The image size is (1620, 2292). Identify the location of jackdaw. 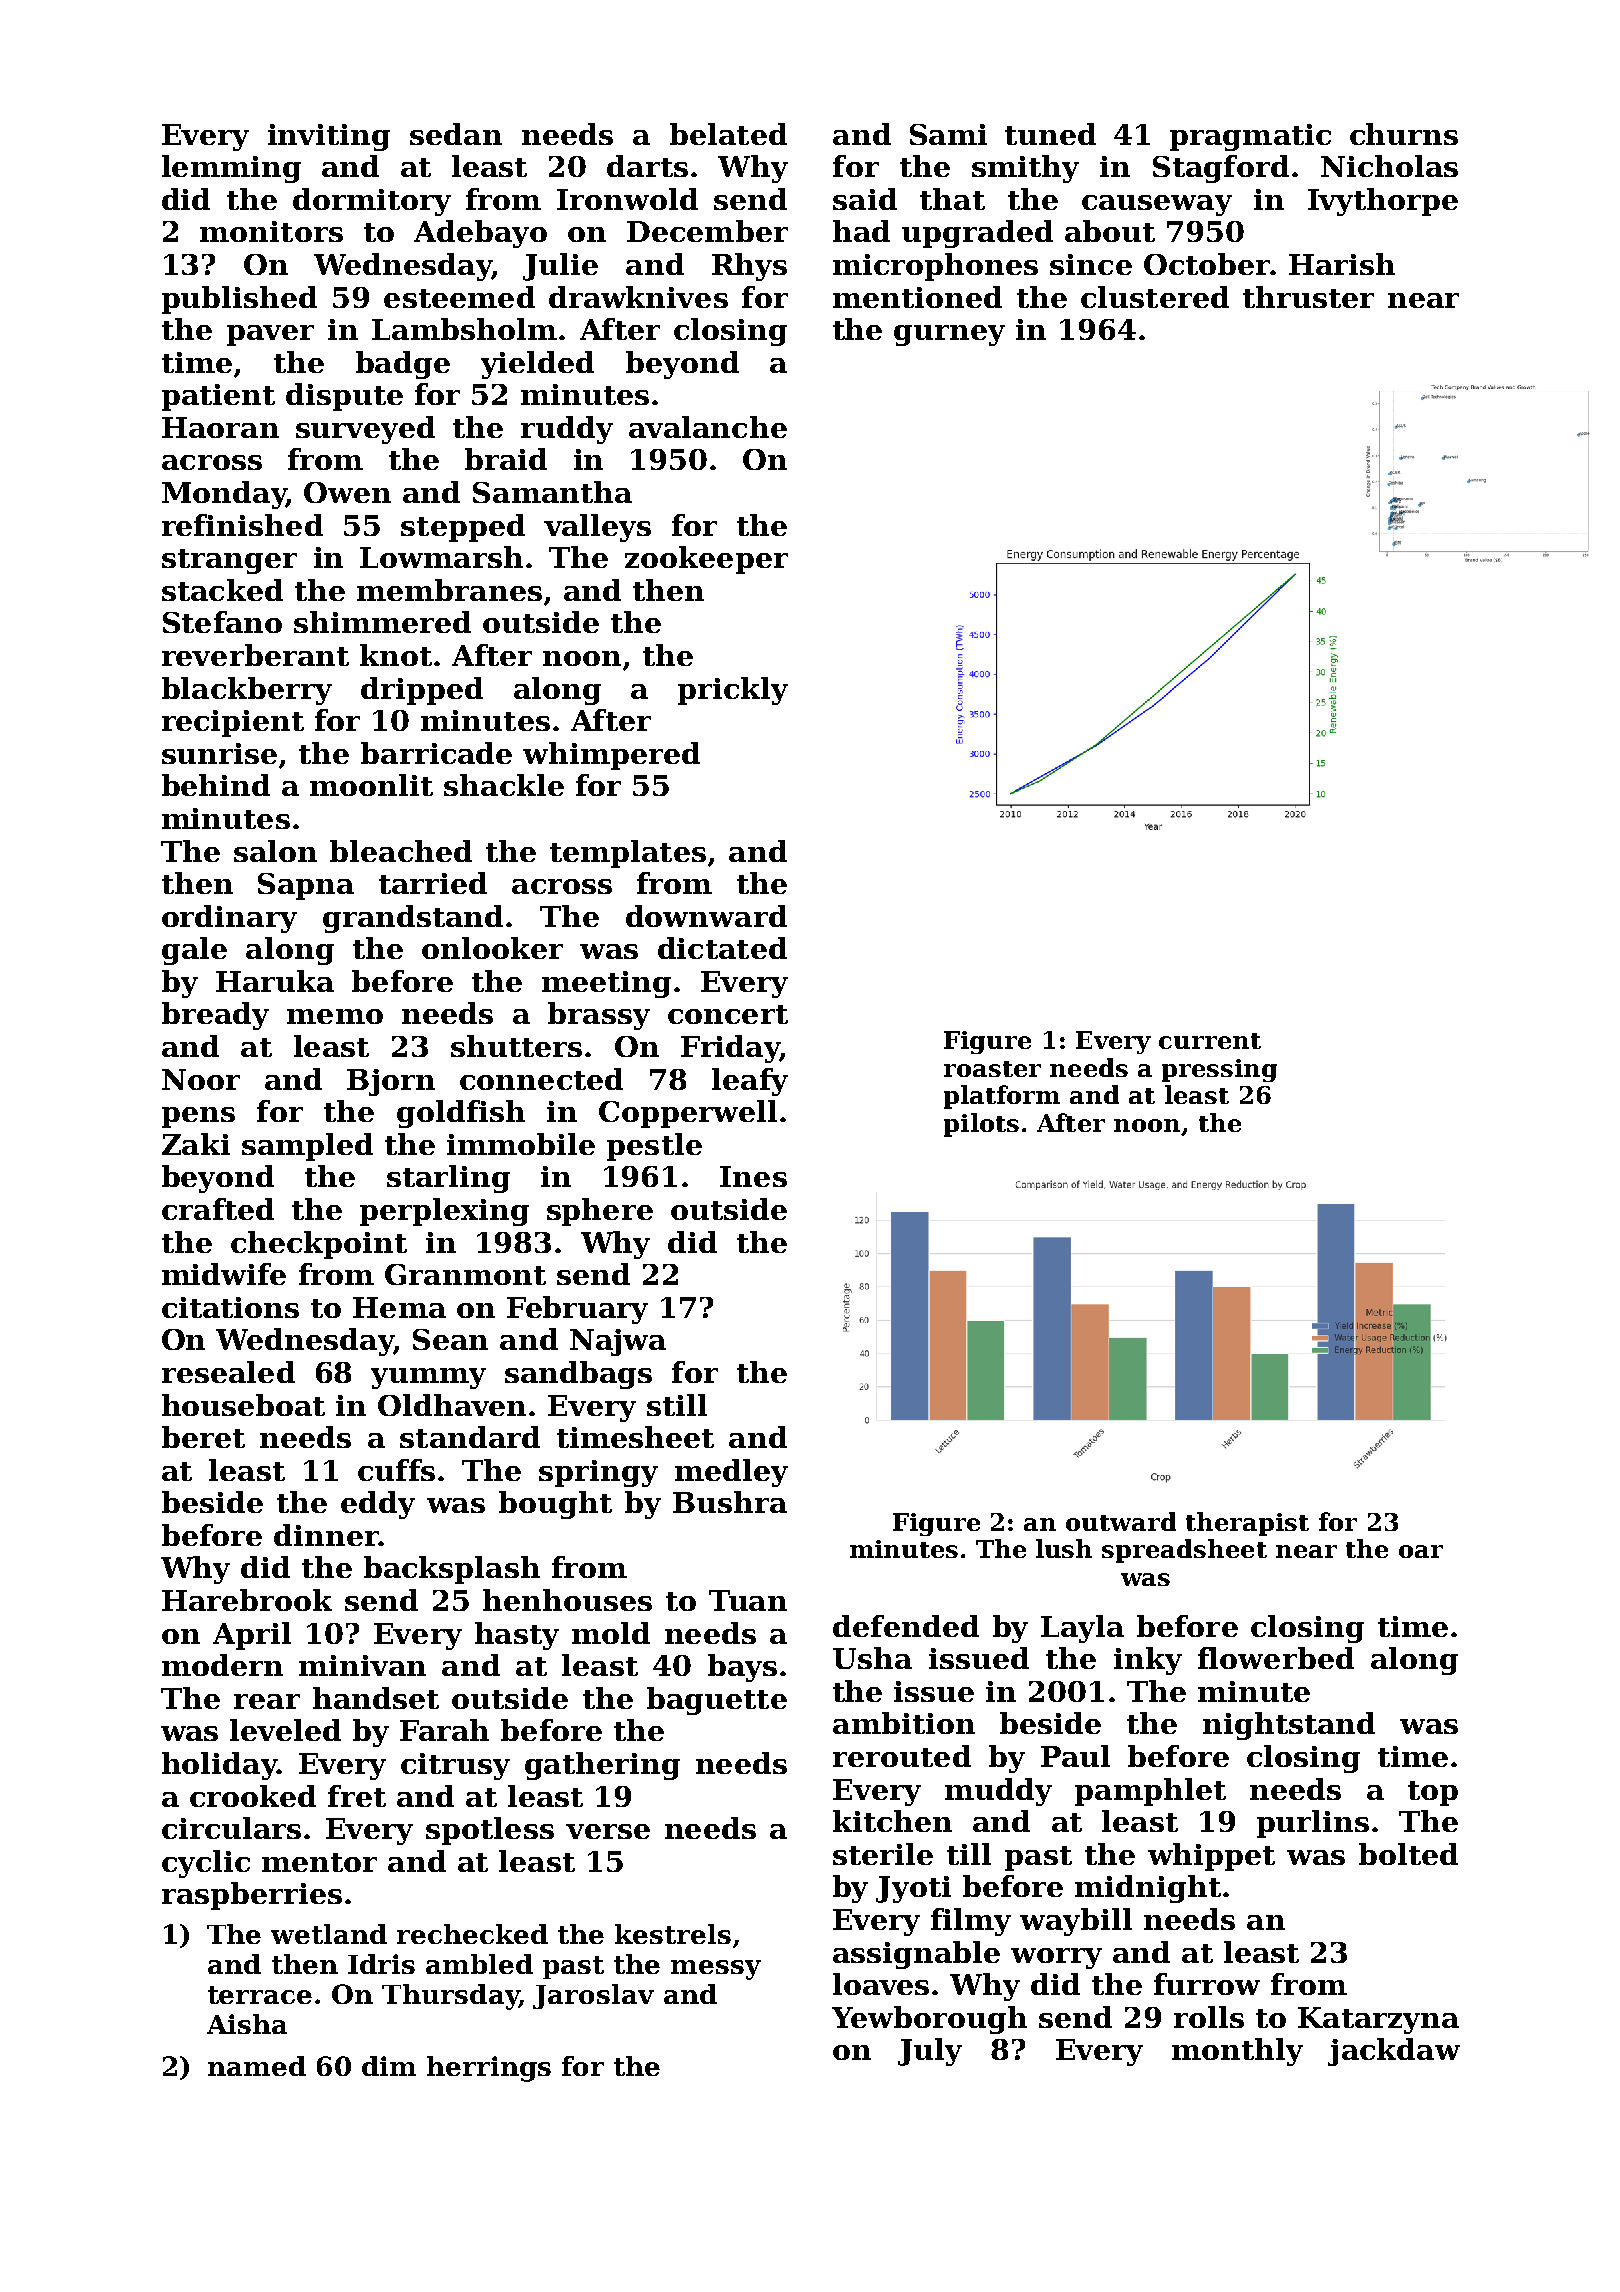
(1394, 2052).
